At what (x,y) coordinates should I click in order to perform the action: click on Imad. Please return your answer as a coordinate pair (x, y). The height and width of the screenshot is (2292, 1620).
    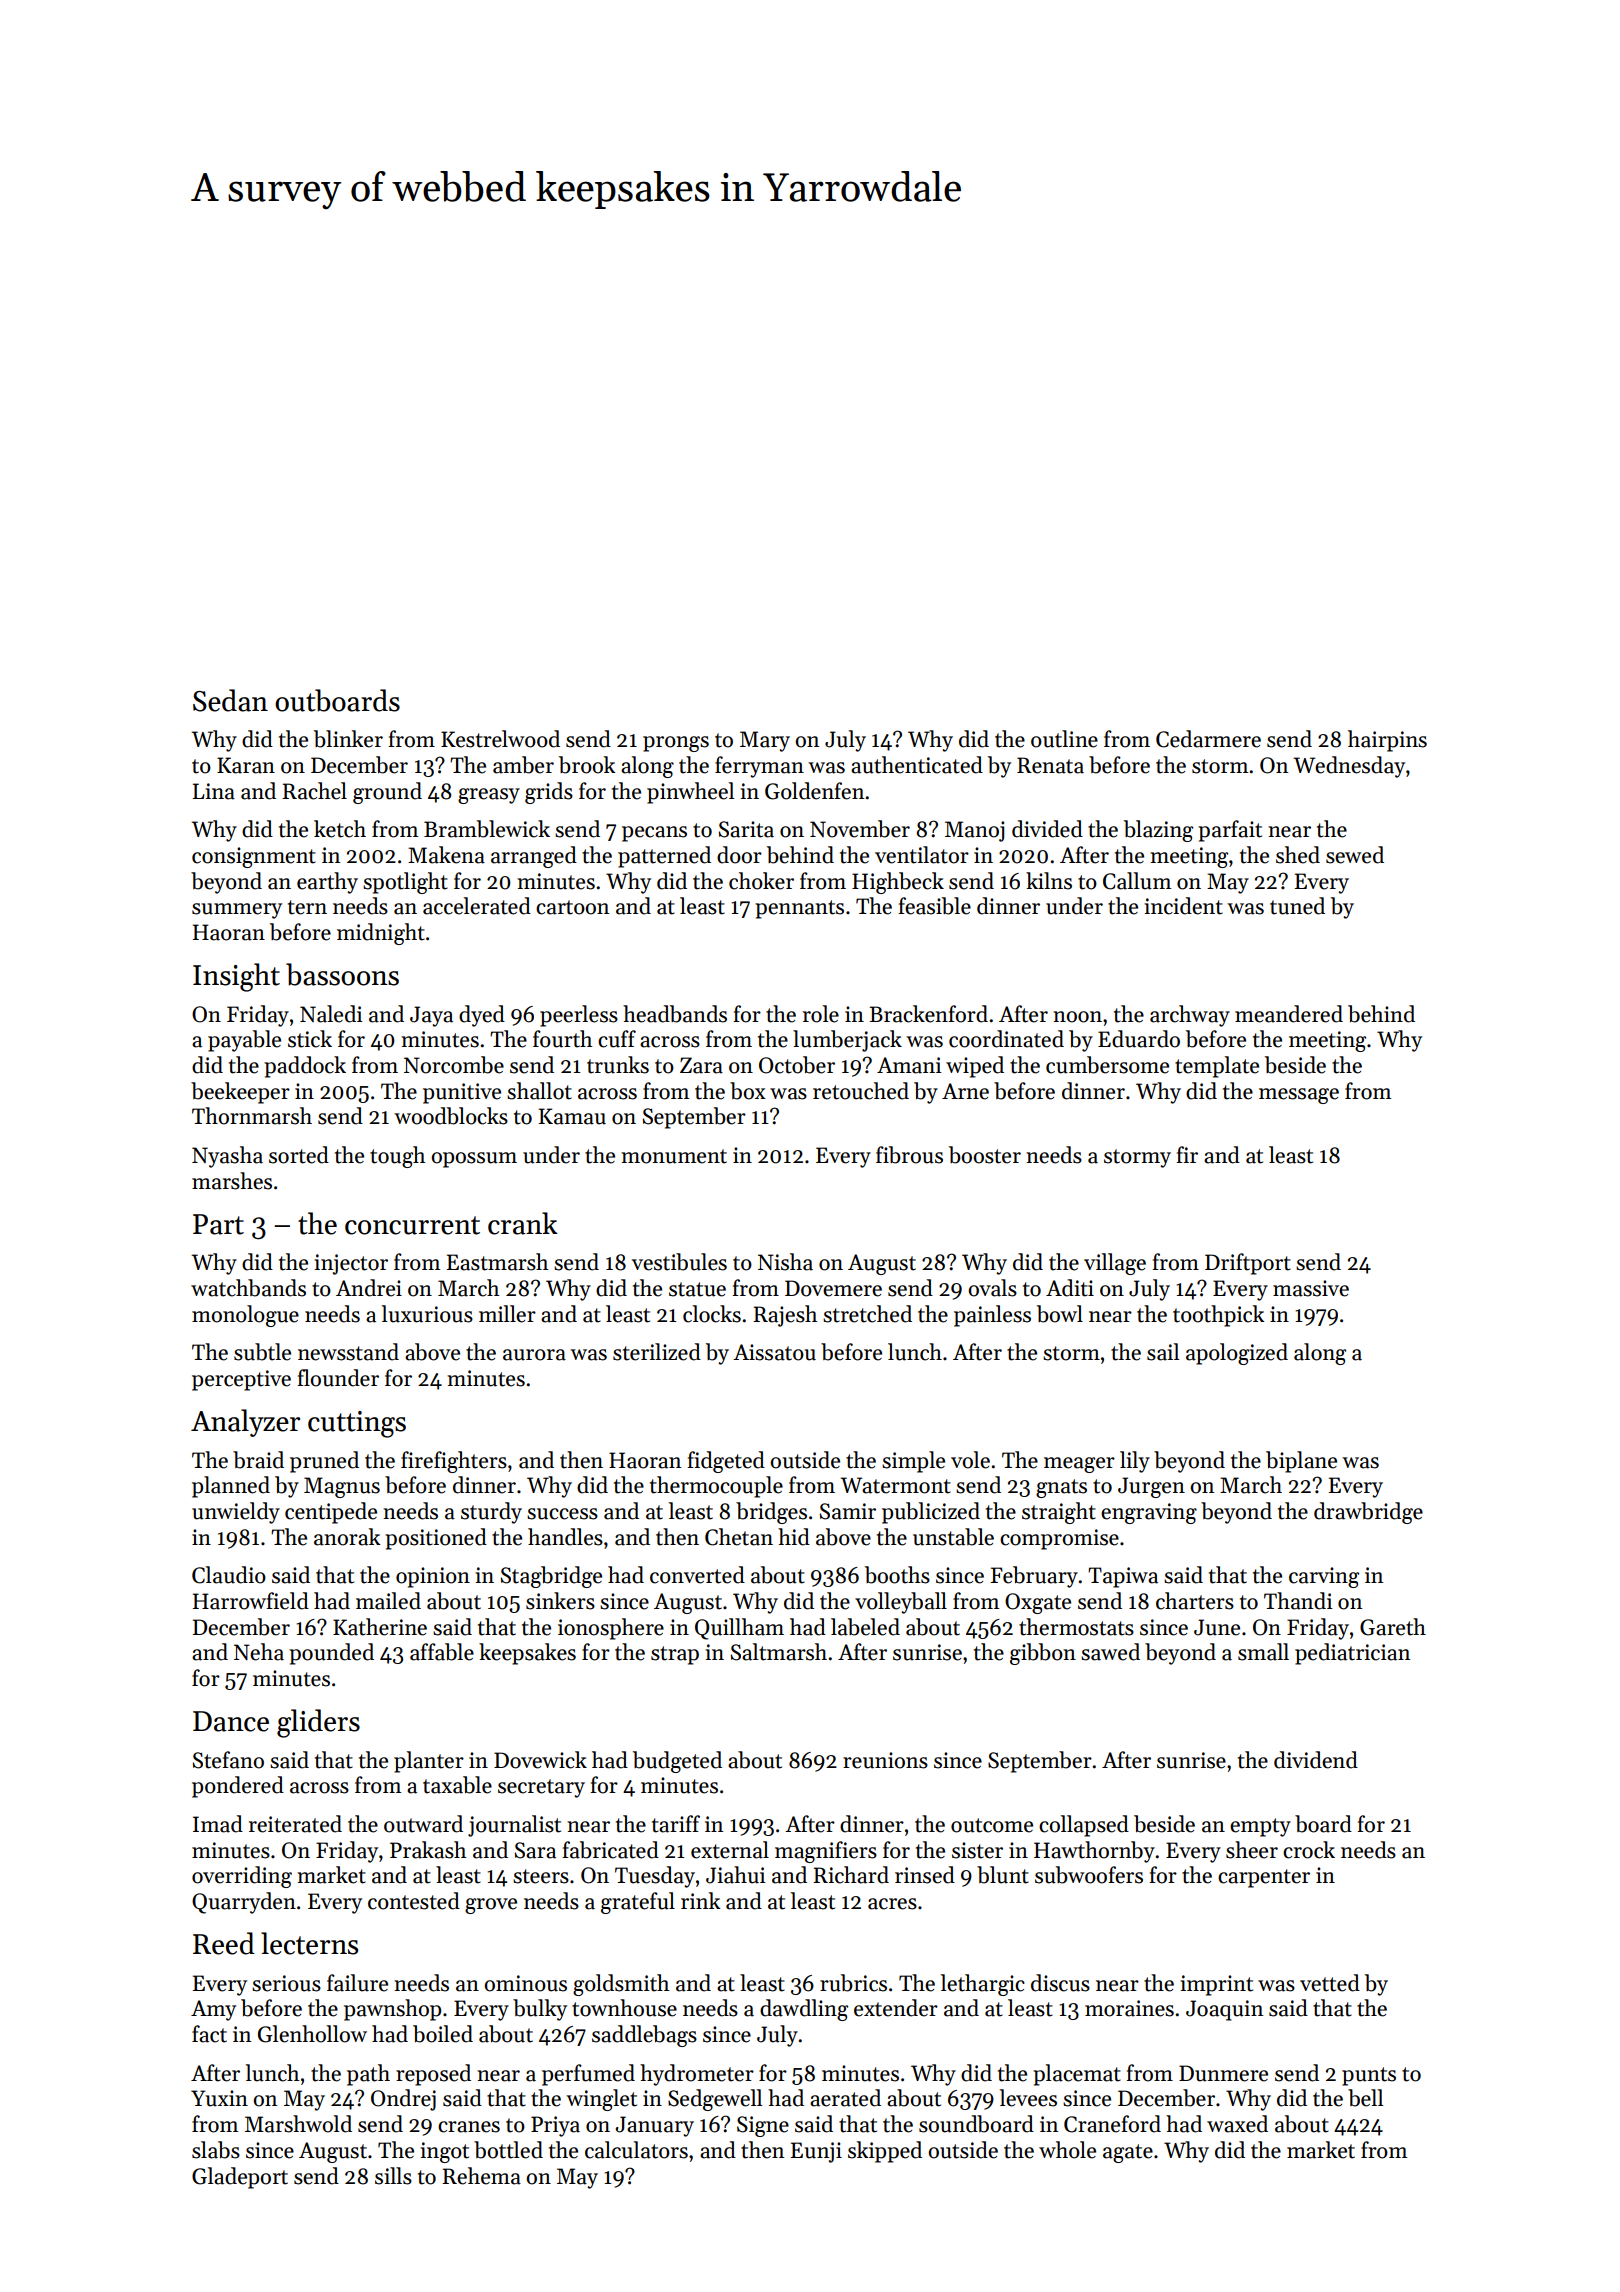
    Looking at the image, I should click on (218, 1824).
